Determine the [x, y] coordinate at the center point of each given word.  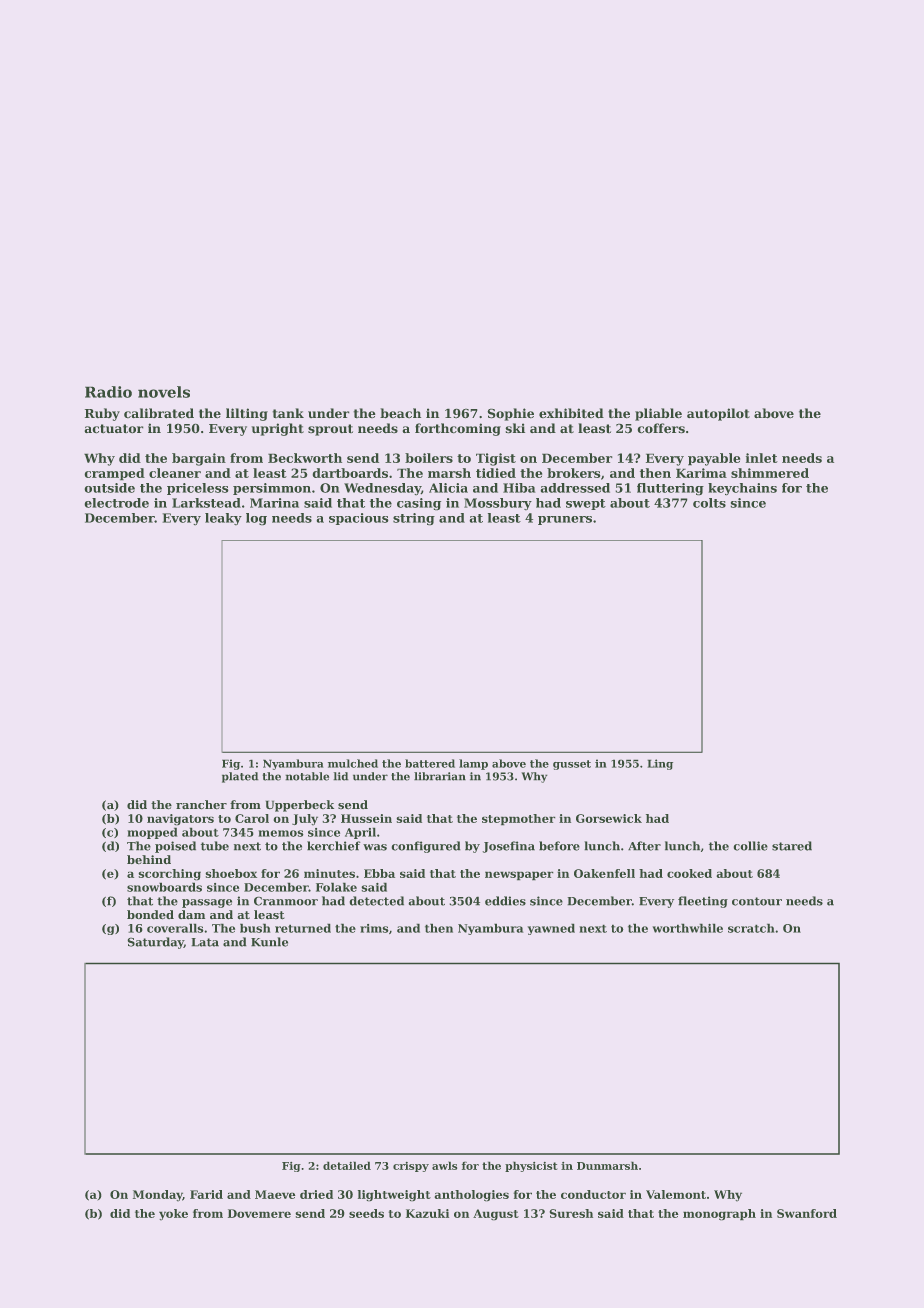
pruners [565, 520]
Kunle [269, 942]
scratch [751, 928]
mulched [353, 763]
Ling [660, 764]
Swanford [807, 1213]
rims [374, 928]
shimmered [770, 473]
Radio [108, 392]
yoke [173, 1215]
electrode [116, 503]
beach [400, 413]
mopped [152, 833]
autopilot [718, 414]
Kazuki [427, 1213]
